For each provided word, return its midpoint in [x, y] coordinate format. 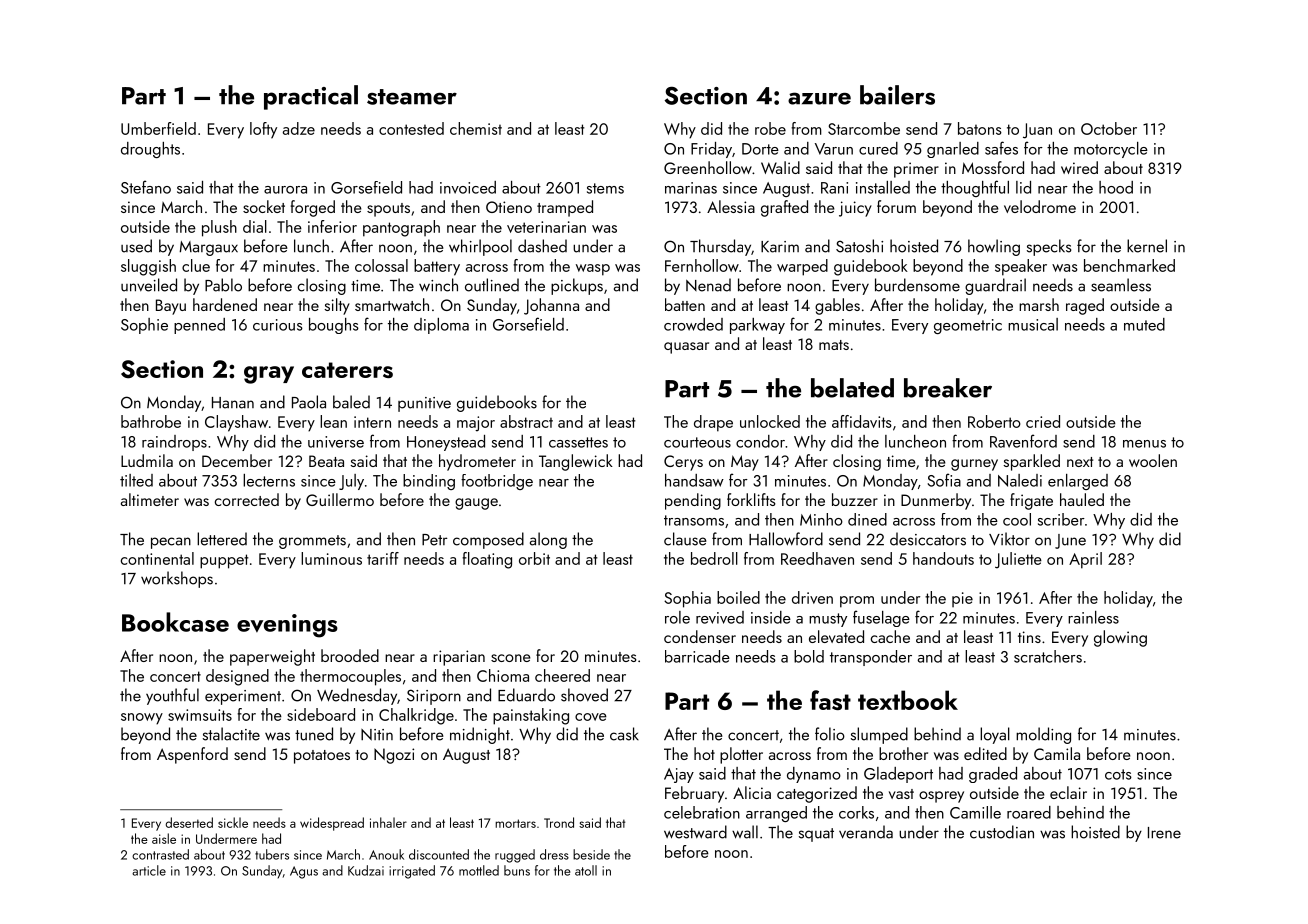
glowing [1120, 638]
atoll [586, 870]
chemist [476, 128]
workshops [177, 579]
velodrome [1040, 206]
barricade [697, 656]
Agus [304, 872]
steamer [412, 97]
